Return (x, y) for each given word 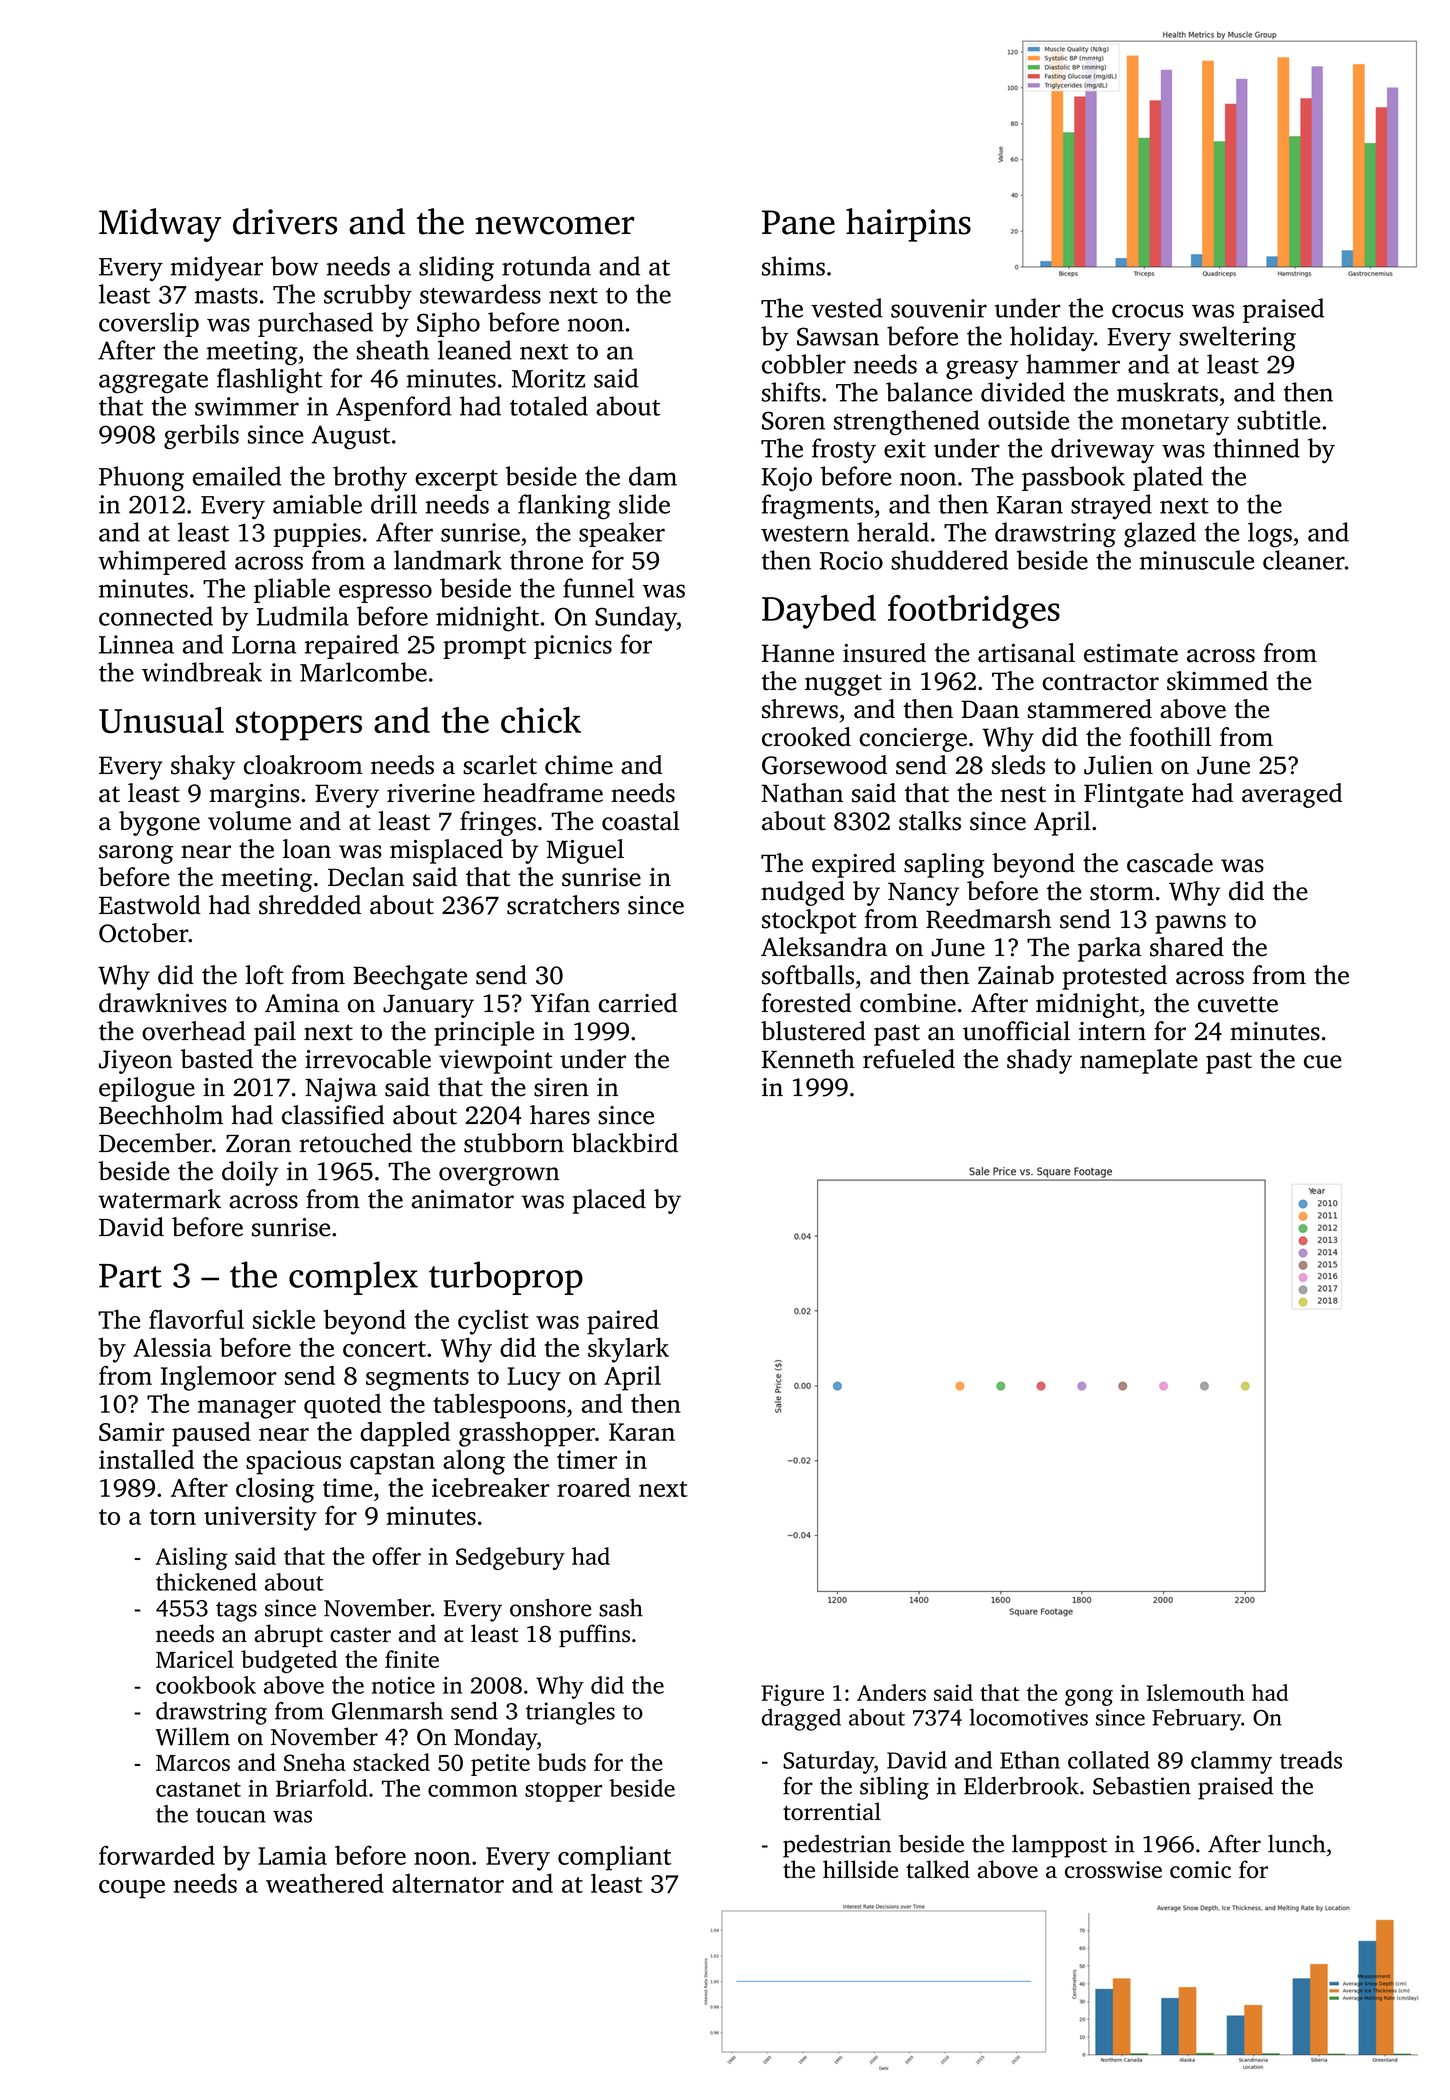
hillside (860, 1869)
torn (173, 1517)
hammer (1073, 364)
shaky (203, 767)
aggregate (153, 383)
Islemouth (1196, 1692)
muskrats (1167, 392)
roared (594, 1487)
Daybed (819, 612)
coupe (132, 1889)
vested (847, 308)
